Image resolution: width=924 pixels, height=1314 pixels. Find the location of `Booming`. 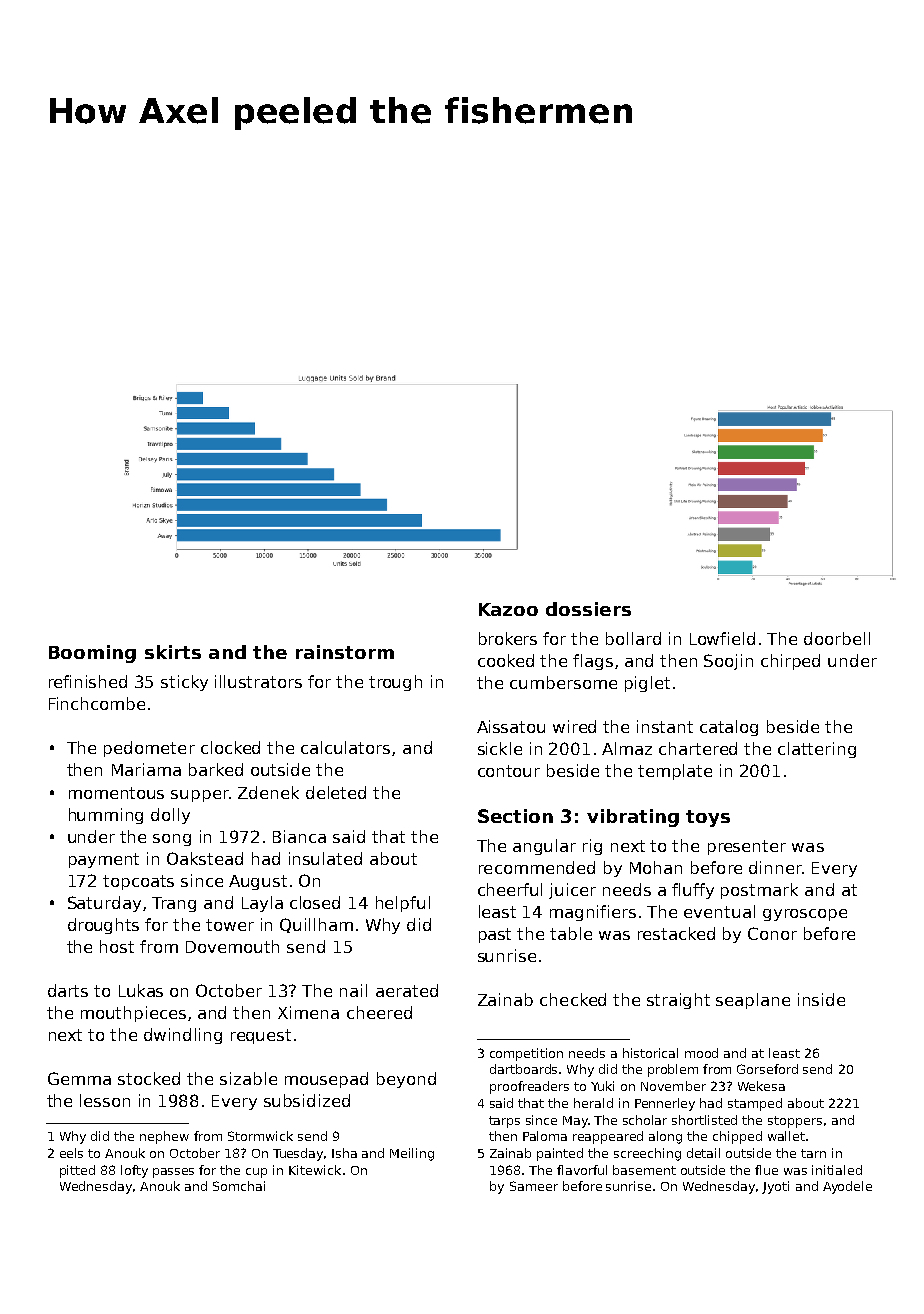

Booming is located at coordinates (92, 654).
